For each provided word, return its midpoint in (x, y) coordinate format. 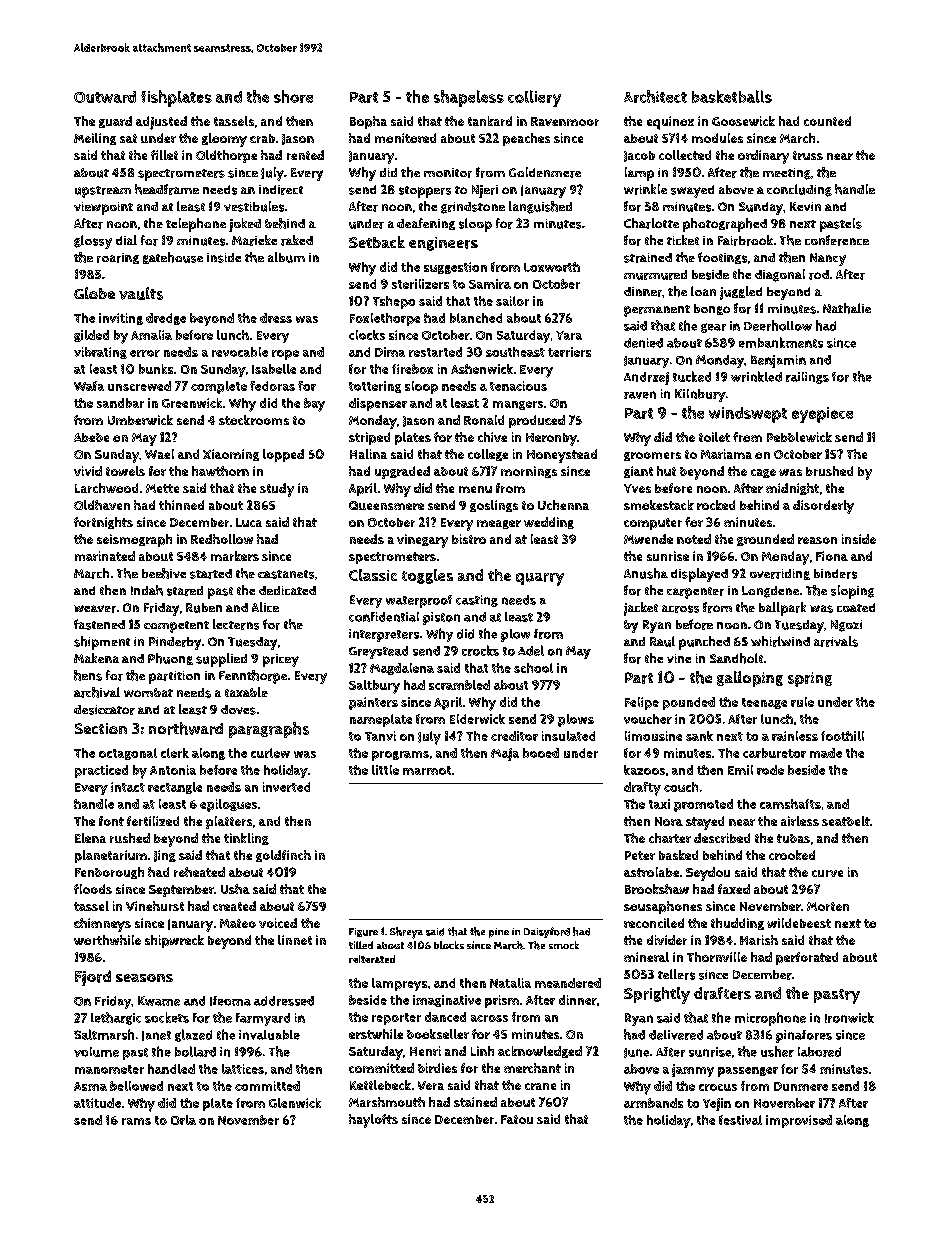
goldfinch (283, 856)
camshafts (790, 804)
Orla (183, 1120)
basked (678, 855)
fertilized (153, 821)
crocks (480, 650)
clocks (367, 335)
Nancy (828, 259)
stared (185, 591)
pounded (689, 703)
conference (837, 240)
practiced (101, 771)
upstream (103, 192)
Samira (490, 284)
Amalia (151, 335)
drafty (642, 789)
